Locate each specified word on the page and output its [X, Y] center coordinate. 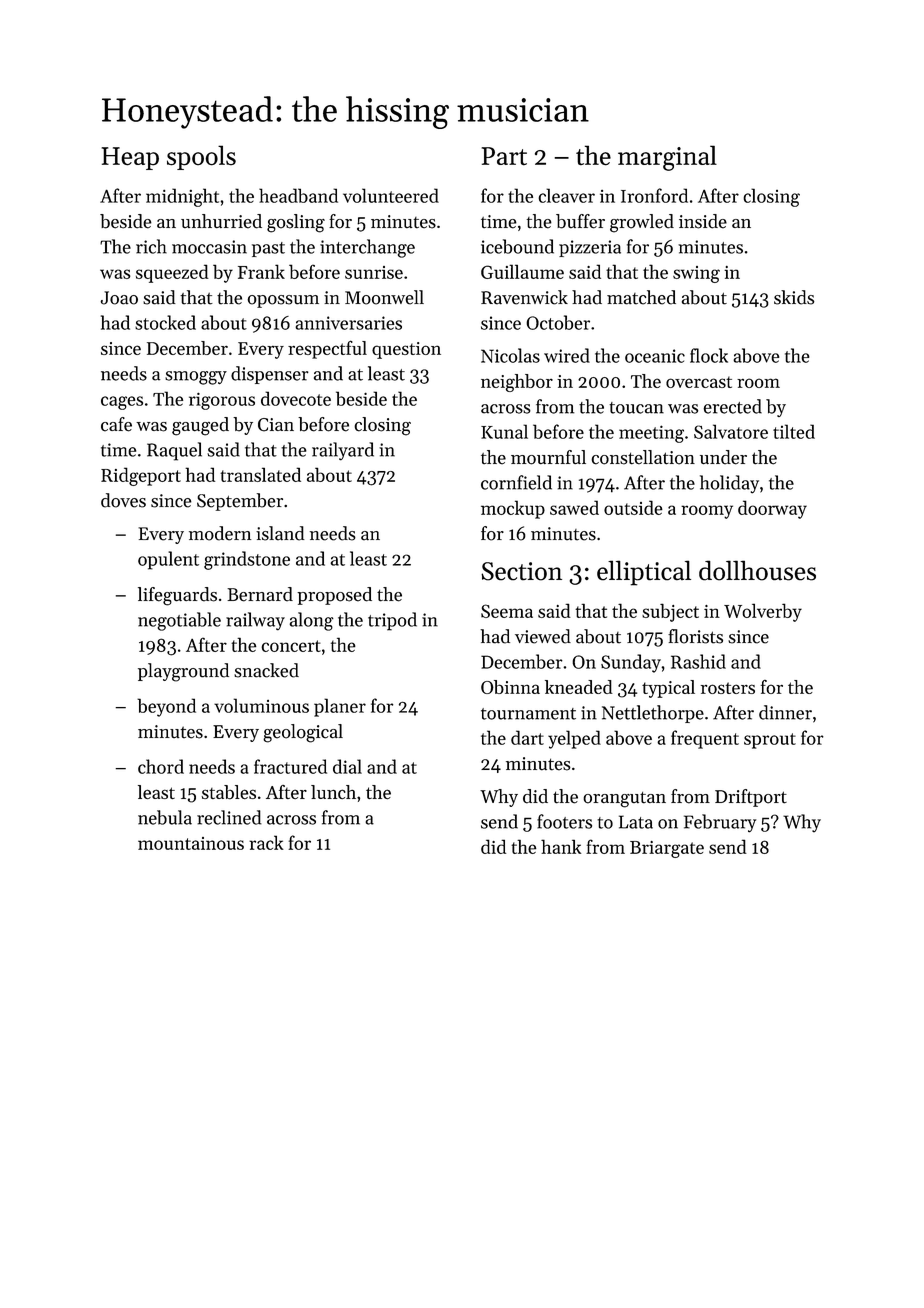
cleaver [566, 195]
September [240, 502]
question [406, 350]
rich [151, 246]
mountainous [191, 843]
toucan [636, 408]
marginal [667, 158]
